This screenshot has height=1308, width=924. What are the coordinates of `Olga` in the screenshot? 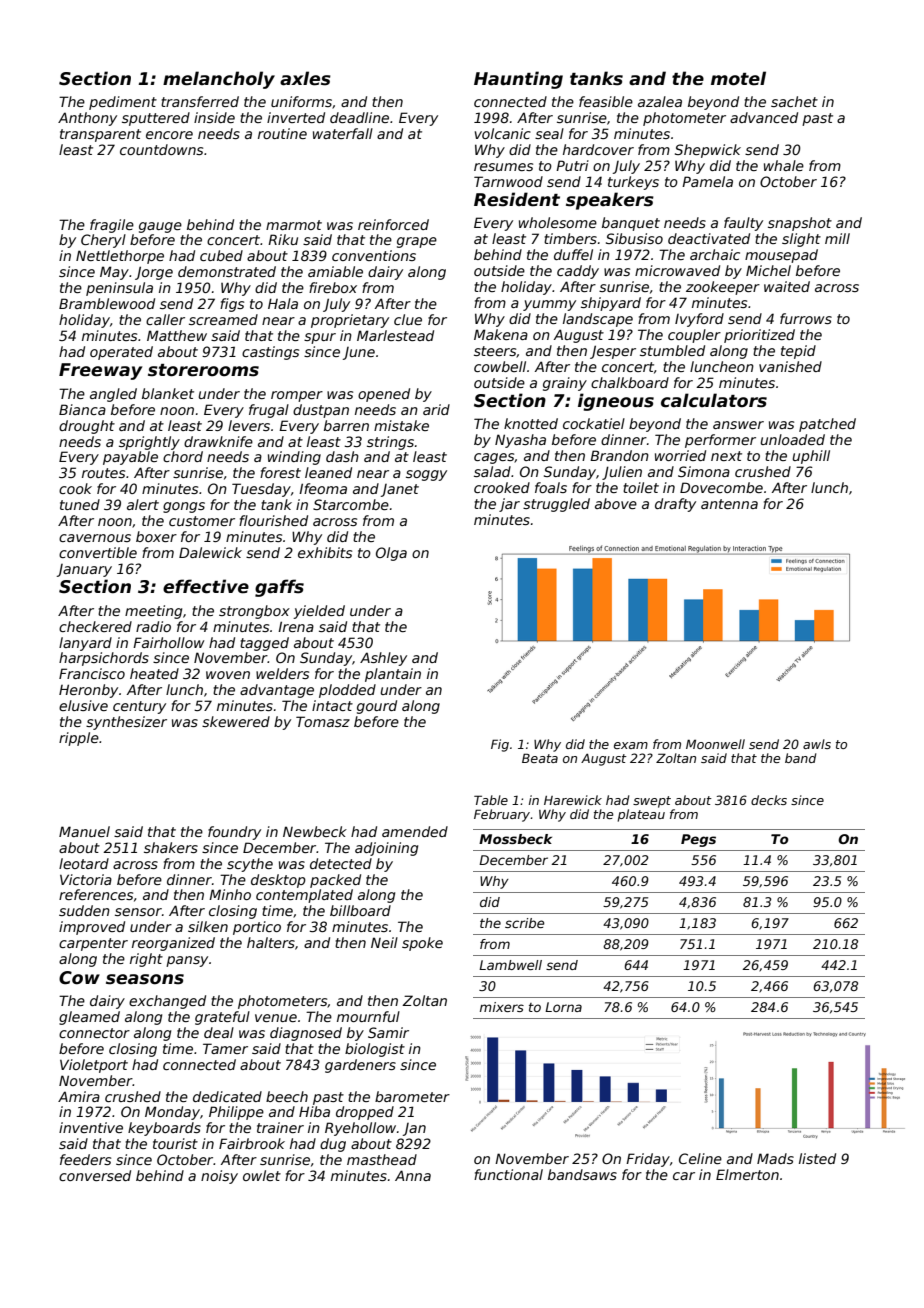 It's located at (391, 554).
